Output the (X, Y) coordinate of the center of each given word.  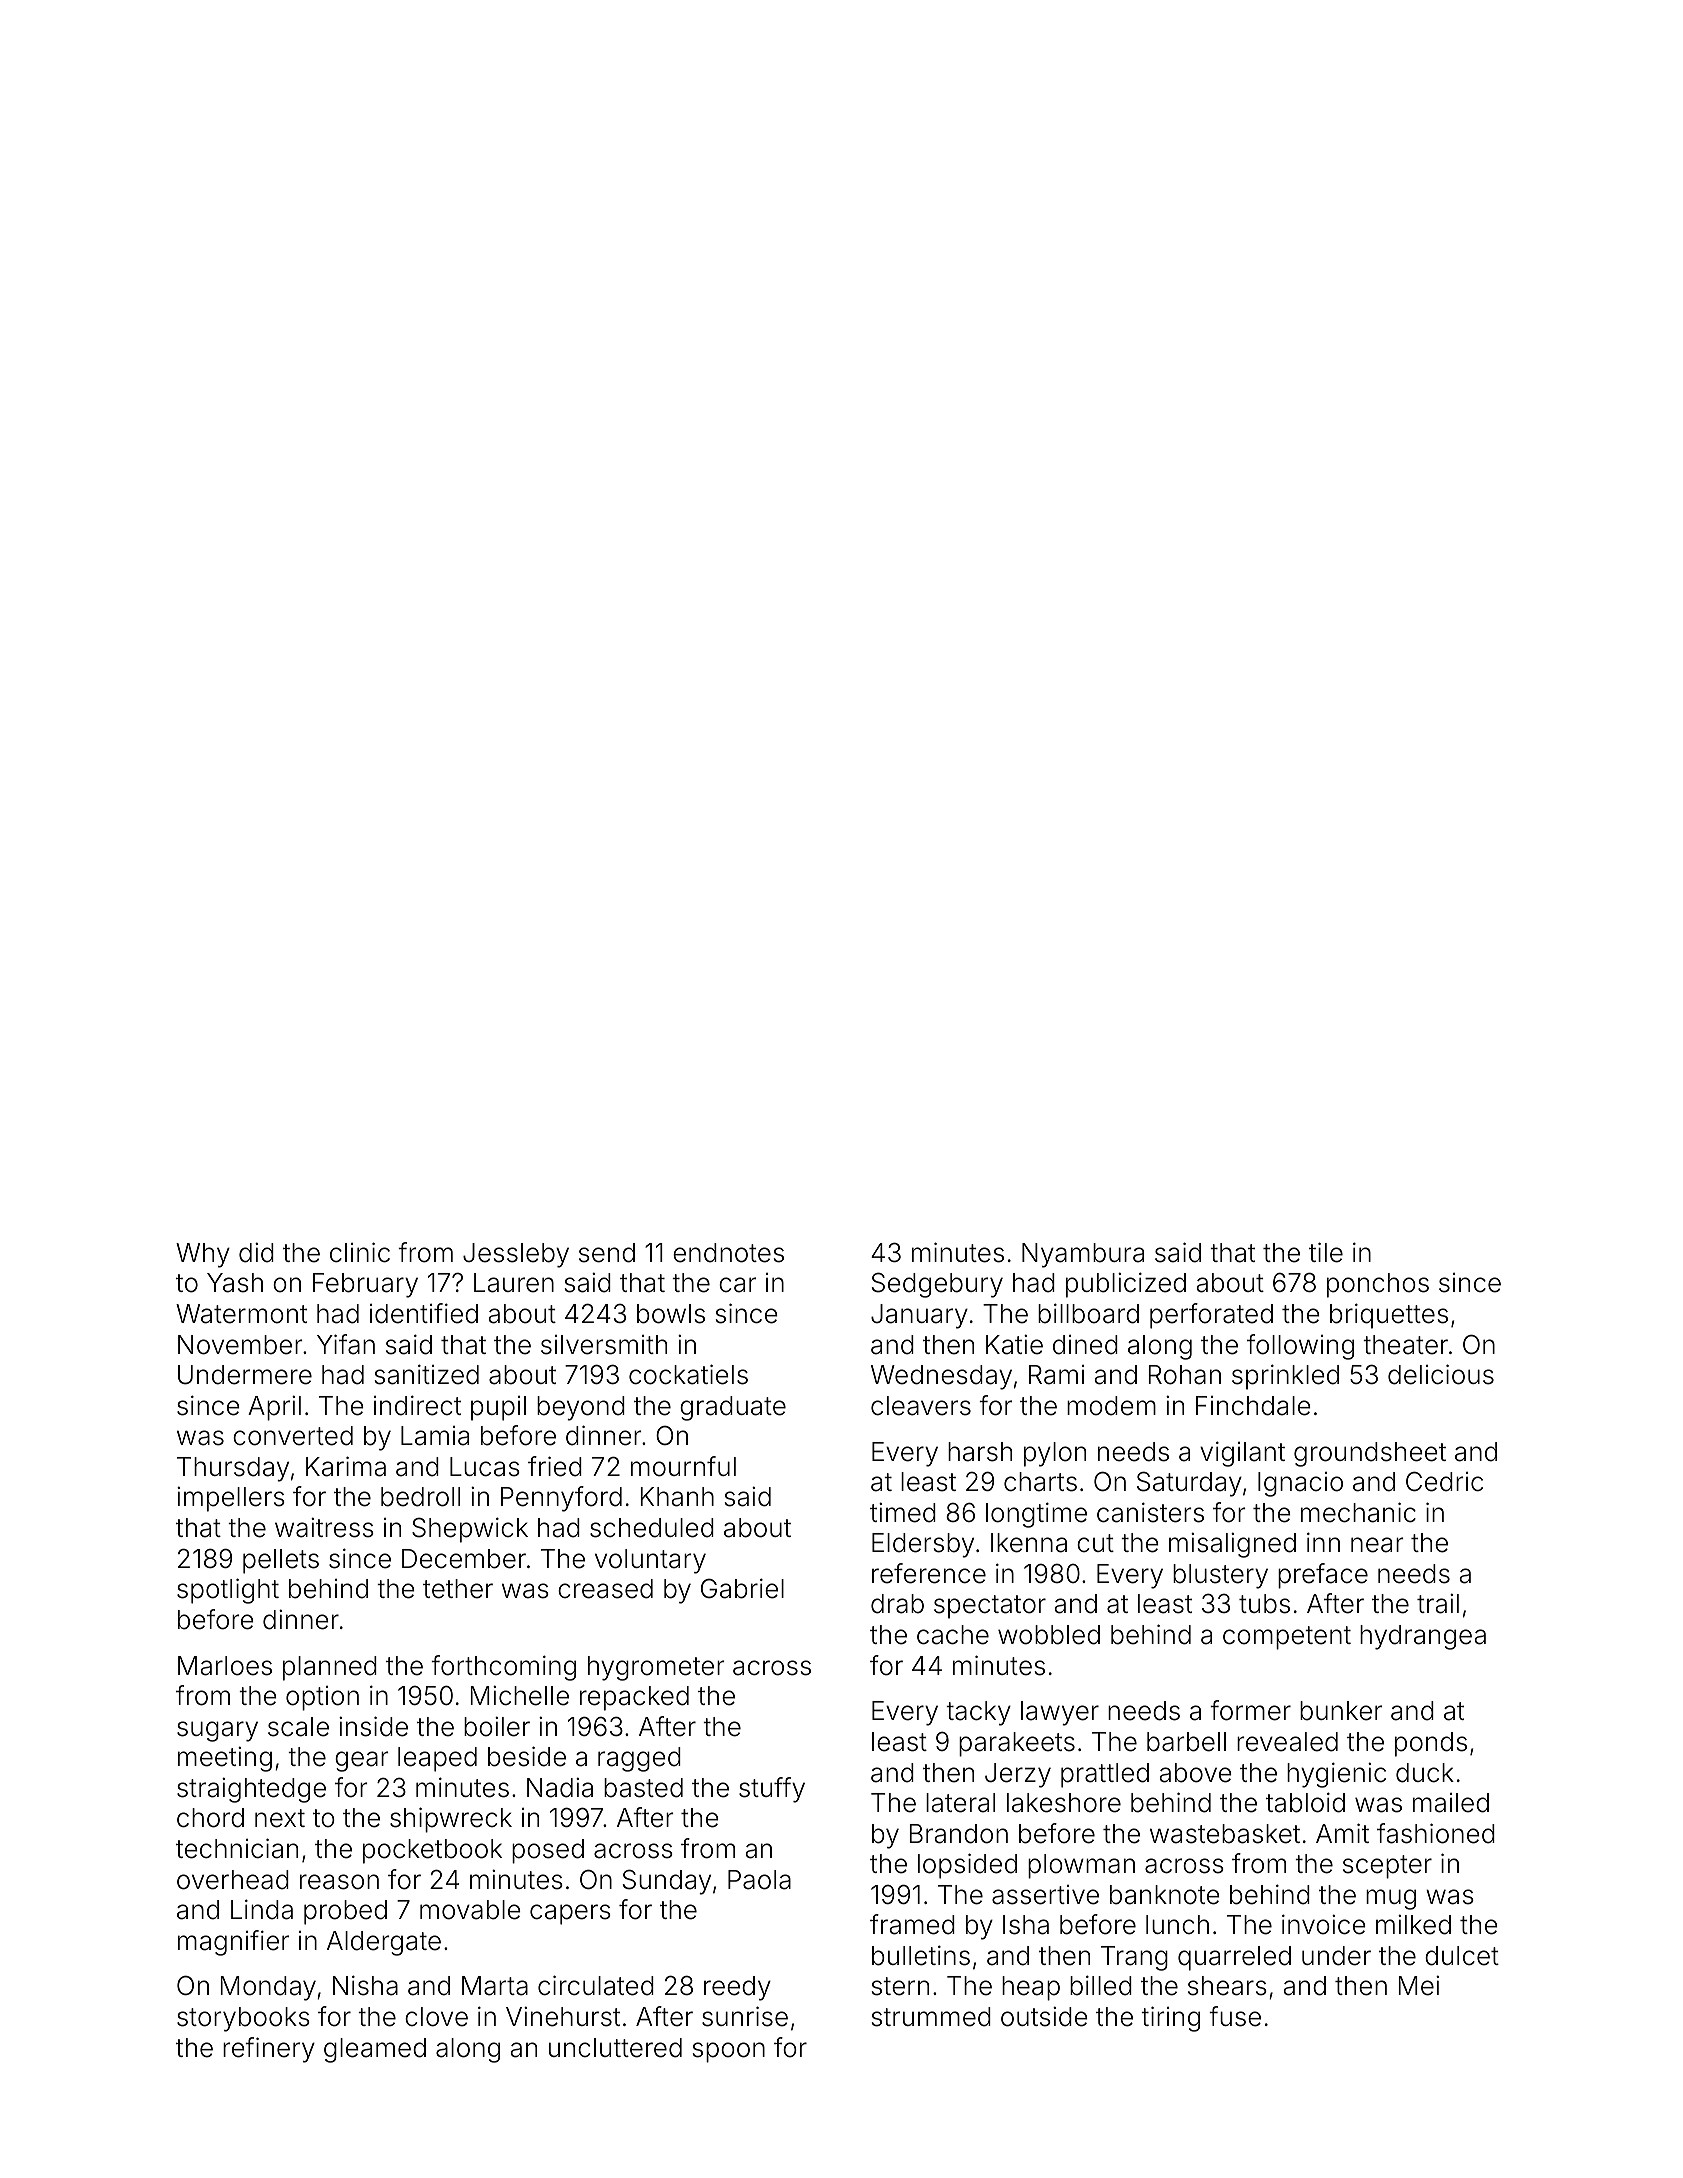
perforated (1211, 1316)
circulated (596, 1985)
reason (339, 1882)
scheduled (652, 1528)
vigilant (1242, 1454)
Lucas (485, 1467)
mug (1391, 1899)
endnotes (728, 1253)
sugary (217, 1731)
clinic (360, 1252)
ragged (639, 1759)
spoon (729, 2052)
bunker (1341, 1711)
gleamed (375, 2050)
